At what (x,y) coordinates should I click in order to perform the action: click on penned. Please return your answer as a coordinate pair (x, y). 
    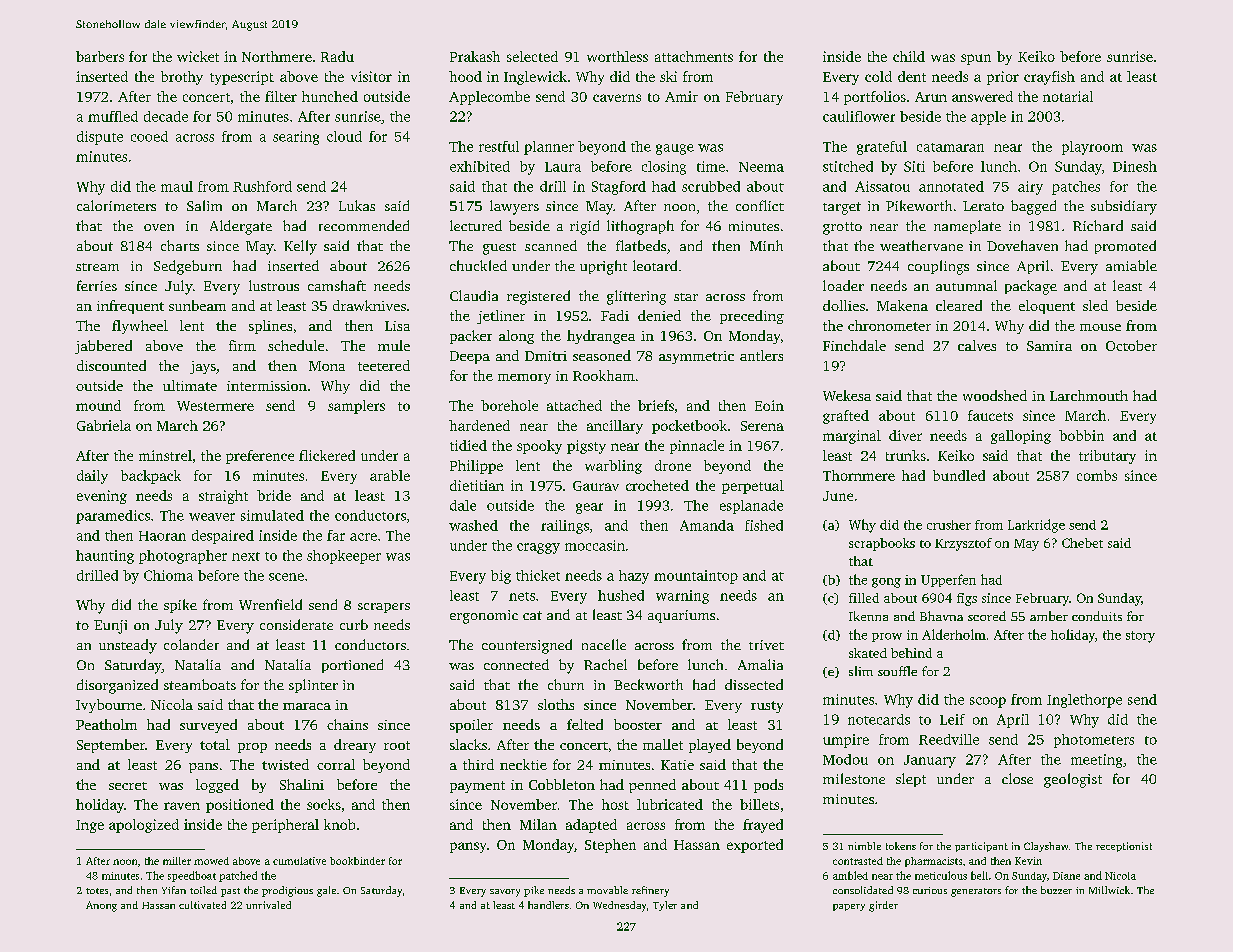
    Looking at the image, I should click on (652, 786).
